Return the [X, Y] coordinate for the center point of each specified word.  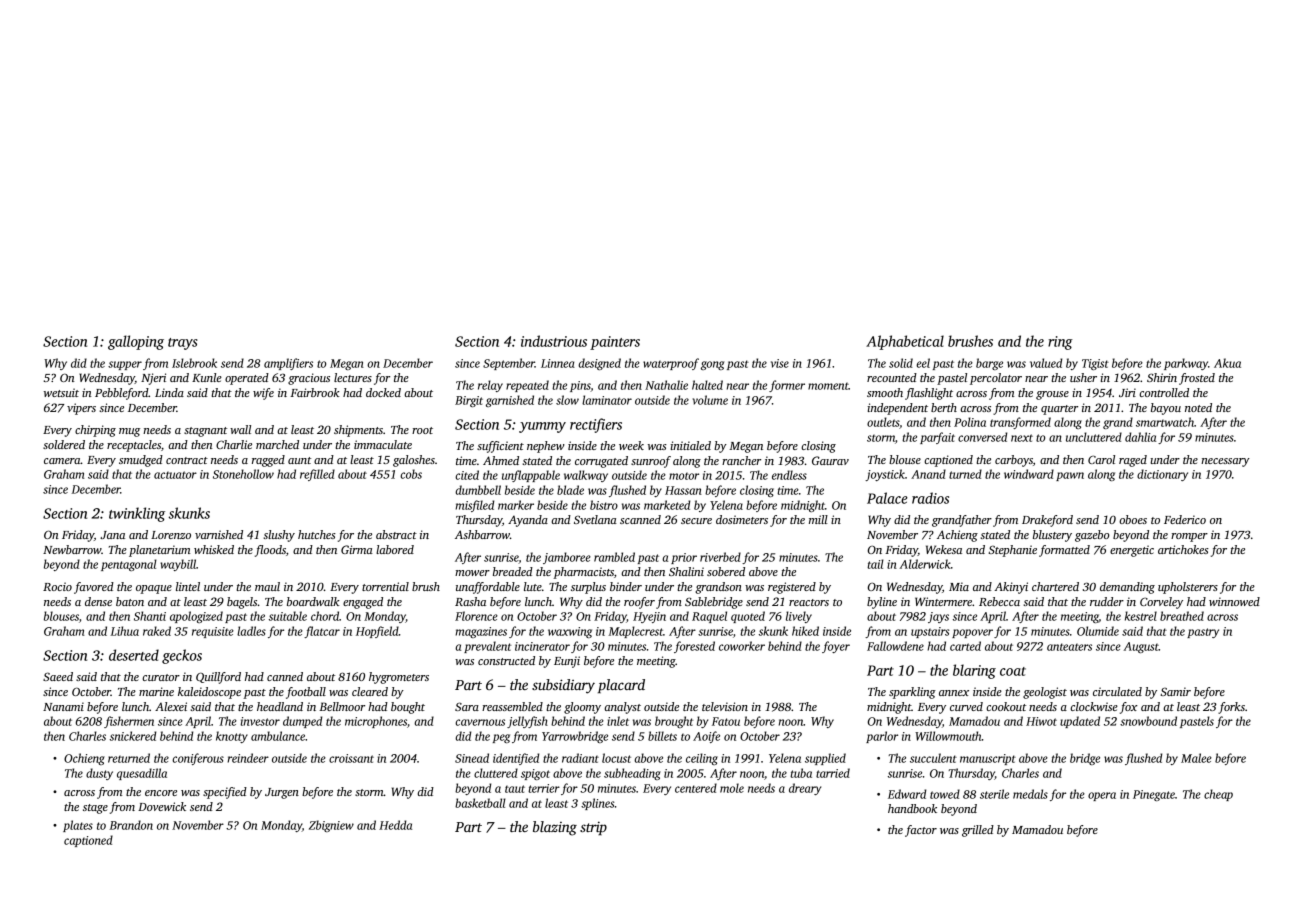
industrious [554, 341]
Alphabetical [905, 342]
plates [78, 826]
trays [183, 344]
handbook [912, 808]
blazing [555, 828]
